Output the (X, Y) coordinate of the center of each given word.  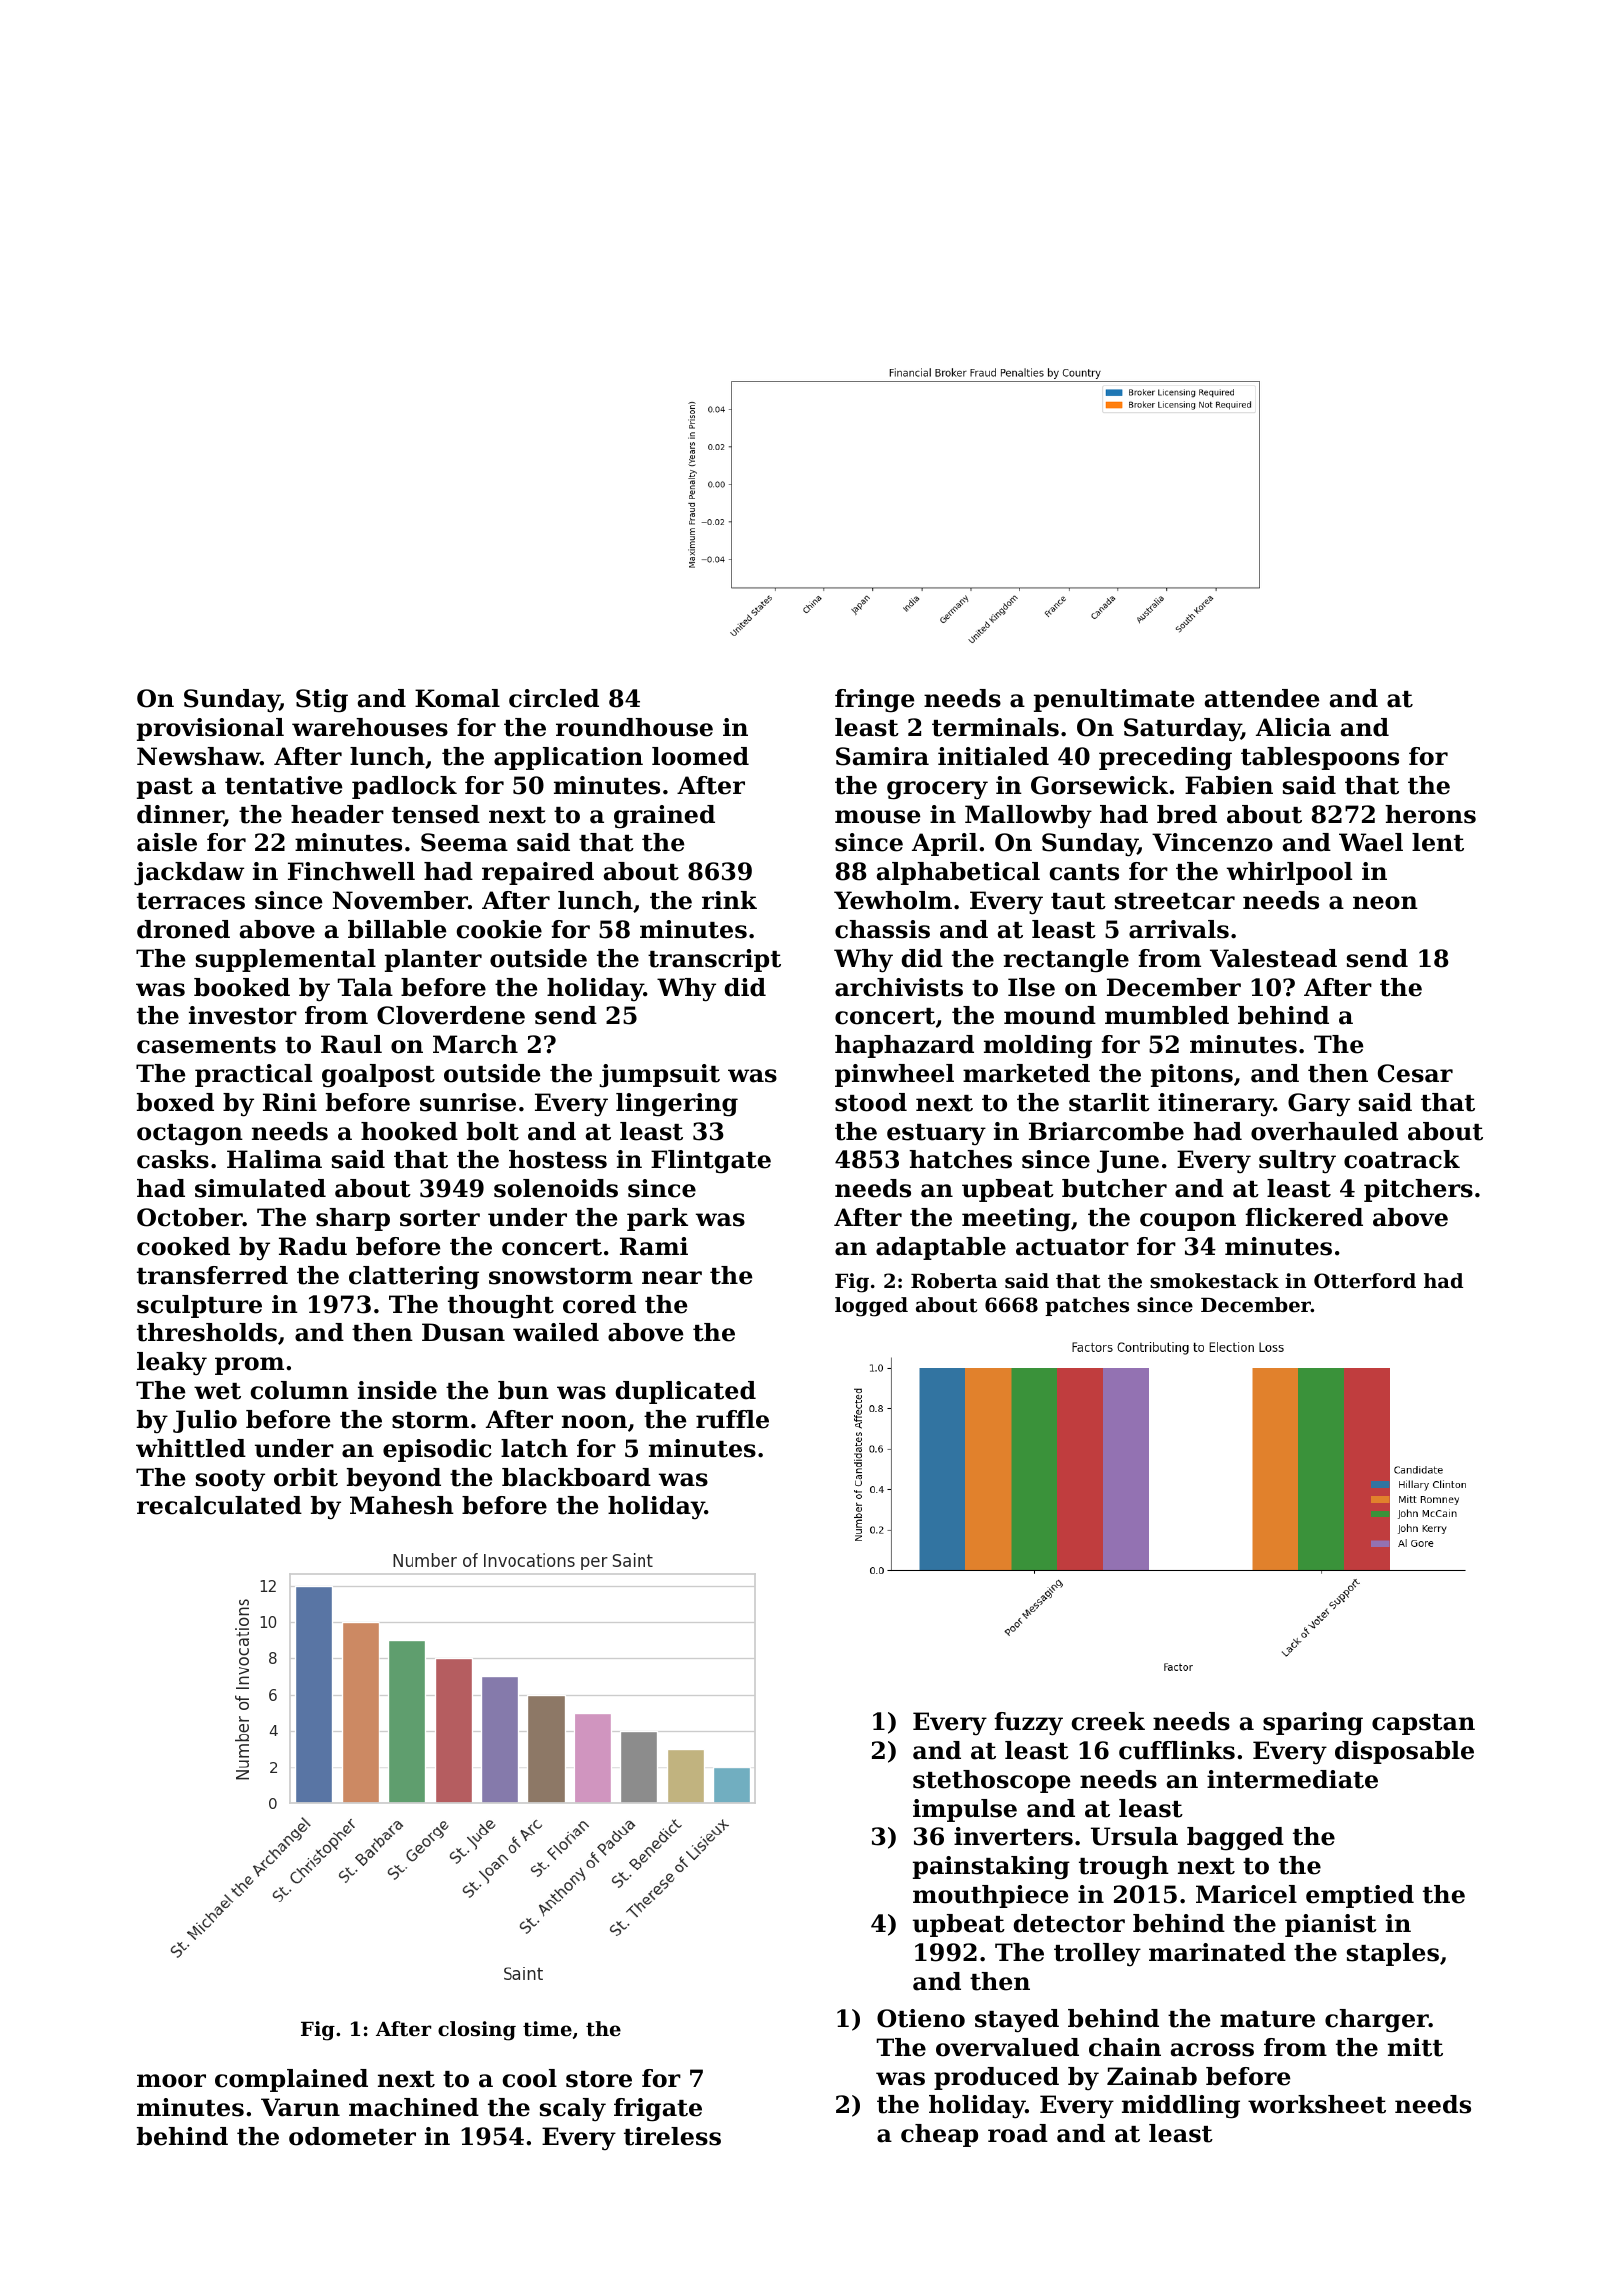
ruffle (732, 1419)
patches (1087, 1306)
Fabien (1229, 785)
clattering (414, 1278)
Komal (457, 698)
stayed (1017, 2021)
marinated (1217, 1952)
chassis (882, 929)
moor (171, 2081)
